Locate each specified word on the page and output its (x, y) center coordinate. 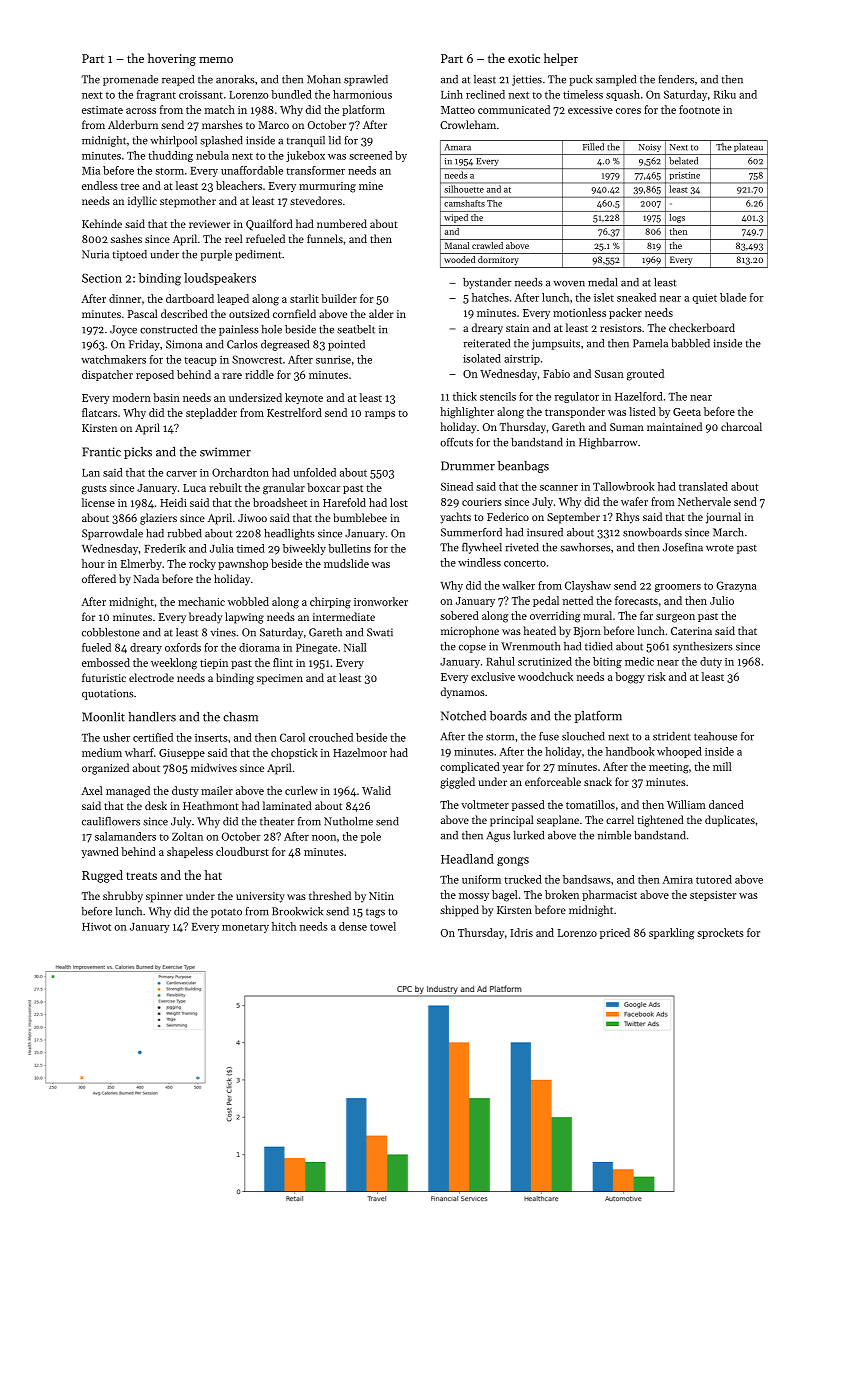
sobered (459, 615)
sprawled (366, 80)
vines (223, 632)
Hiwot (96, 927)
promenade (130, 80)
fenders (676, 79)
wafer (634, 501)
